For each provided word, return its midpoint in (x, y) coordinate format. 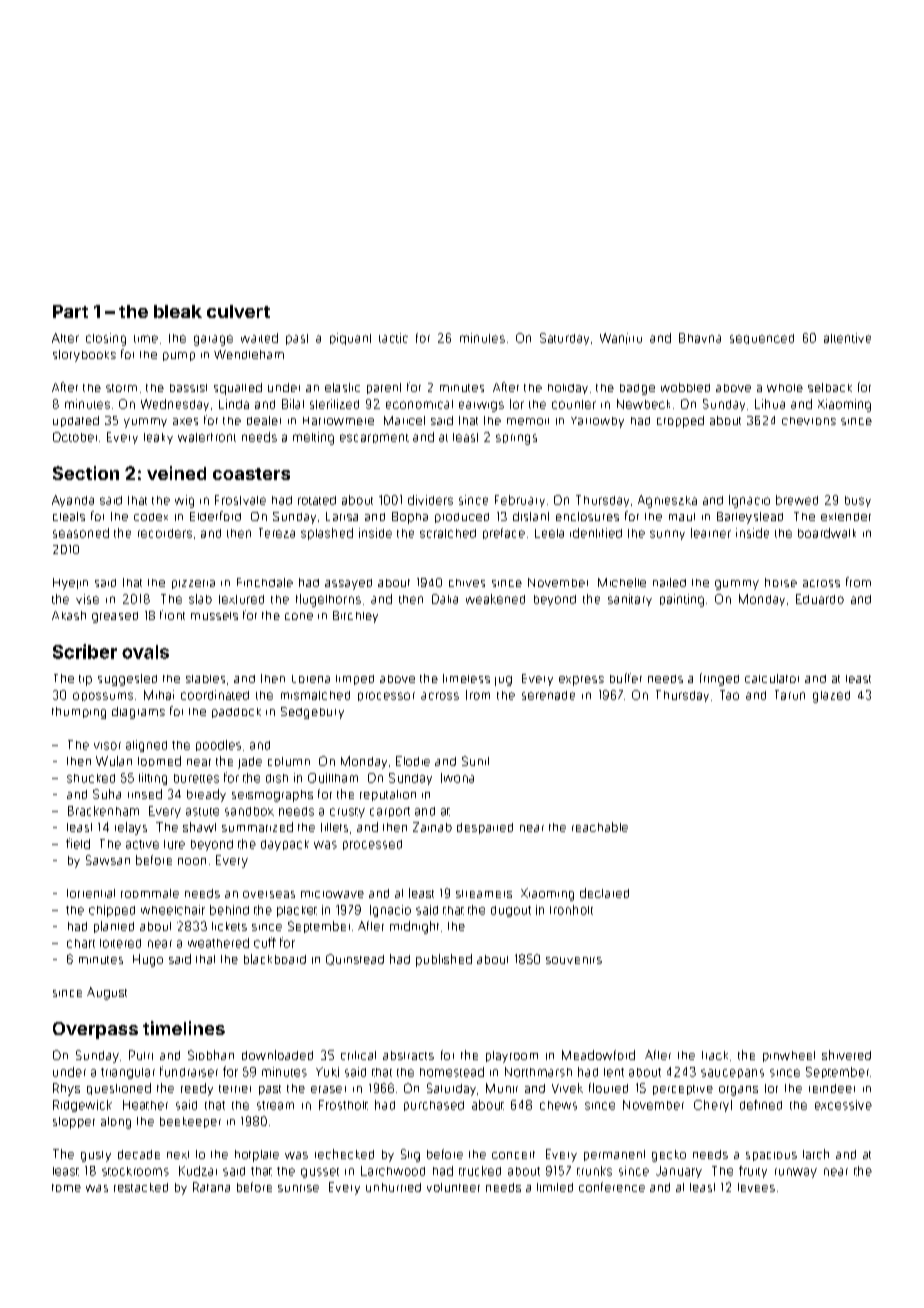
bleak (178, 311)
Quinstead (355, 959)
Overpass (95, 1030)
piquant (350, 339)
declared (604, 893)
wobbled (685, 387)
